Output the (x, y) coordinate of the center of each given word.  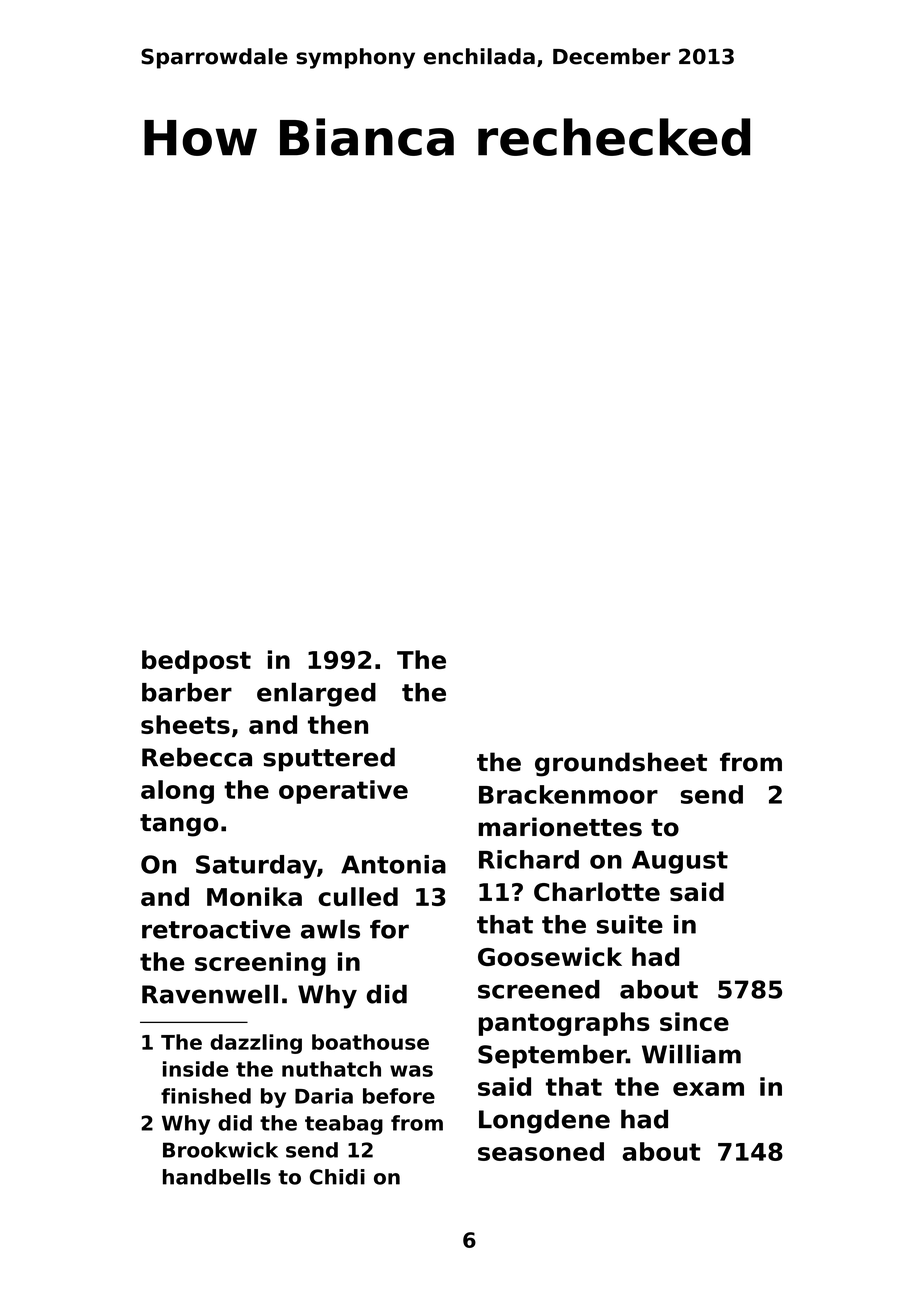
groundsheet (621, 764)
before (399, 1096)
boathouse (370, 1042)
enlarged (316, 694)
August (680, 862)
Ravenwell (210, 994)
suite (630, 924)
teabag (344, 1125)
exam (708, 1089)
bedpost (196, 662)
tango (179, 825)
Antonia (393, 864)
